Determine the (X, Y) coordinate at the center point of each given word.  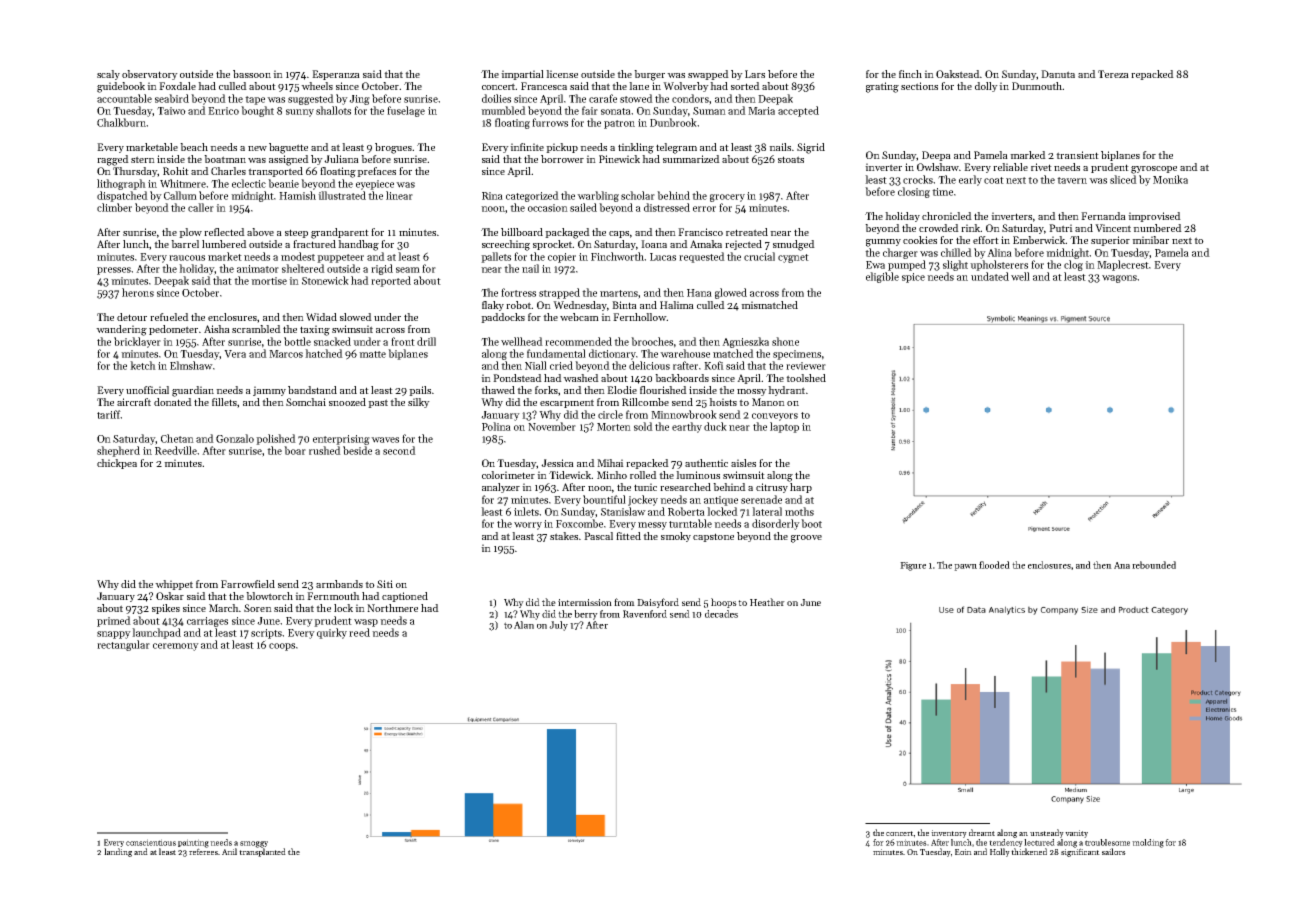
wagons (1119, 279)
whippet (174, 585)
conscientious (151, 842)
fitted (628, 536)
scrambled (256, 329)
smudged (794, 245)
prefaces (376, 172)
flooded (994, 565)
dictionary (612, 354)
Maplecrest (1123, 265)
